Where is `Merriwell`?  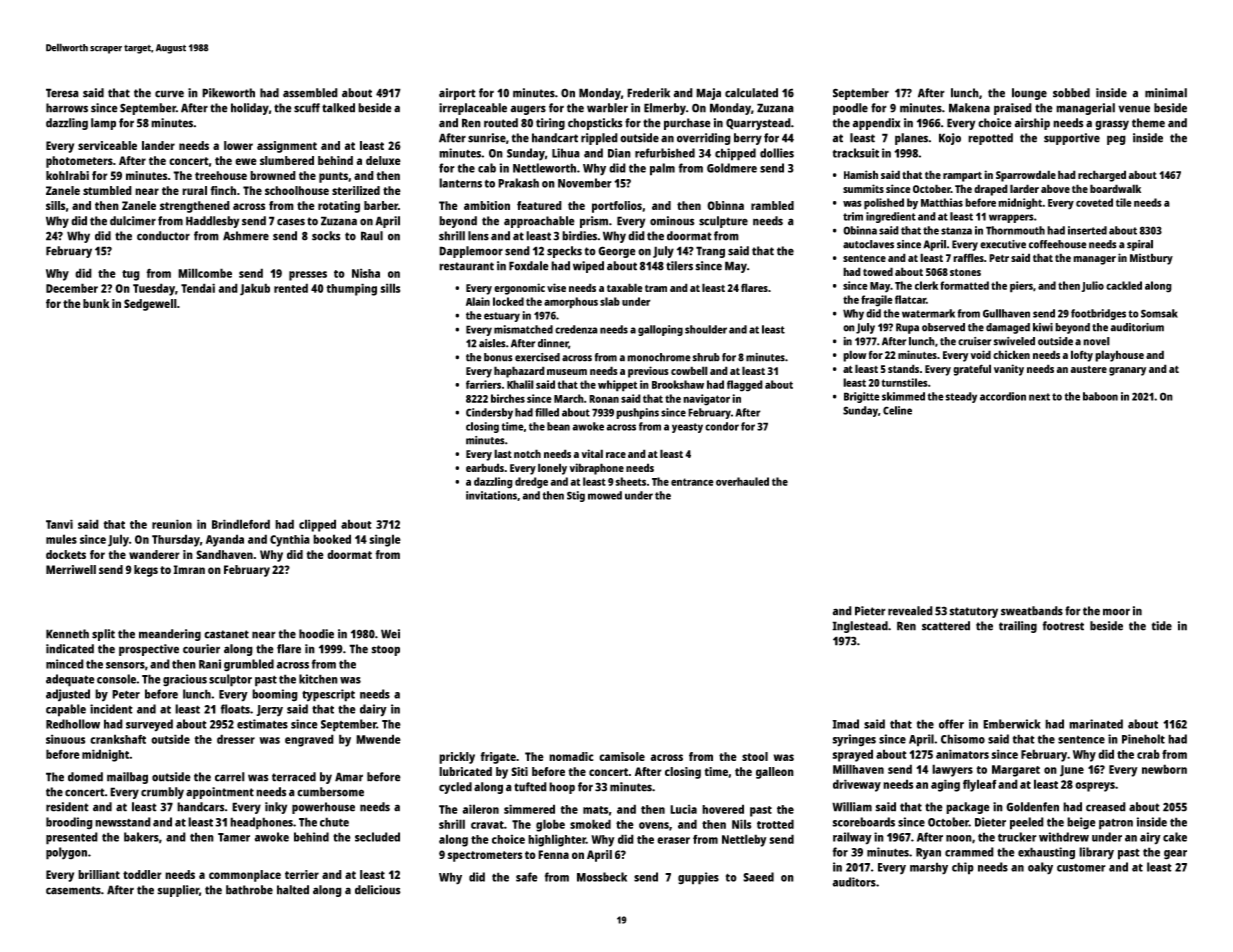 Merriwell is located at coordinates (71, 569).
